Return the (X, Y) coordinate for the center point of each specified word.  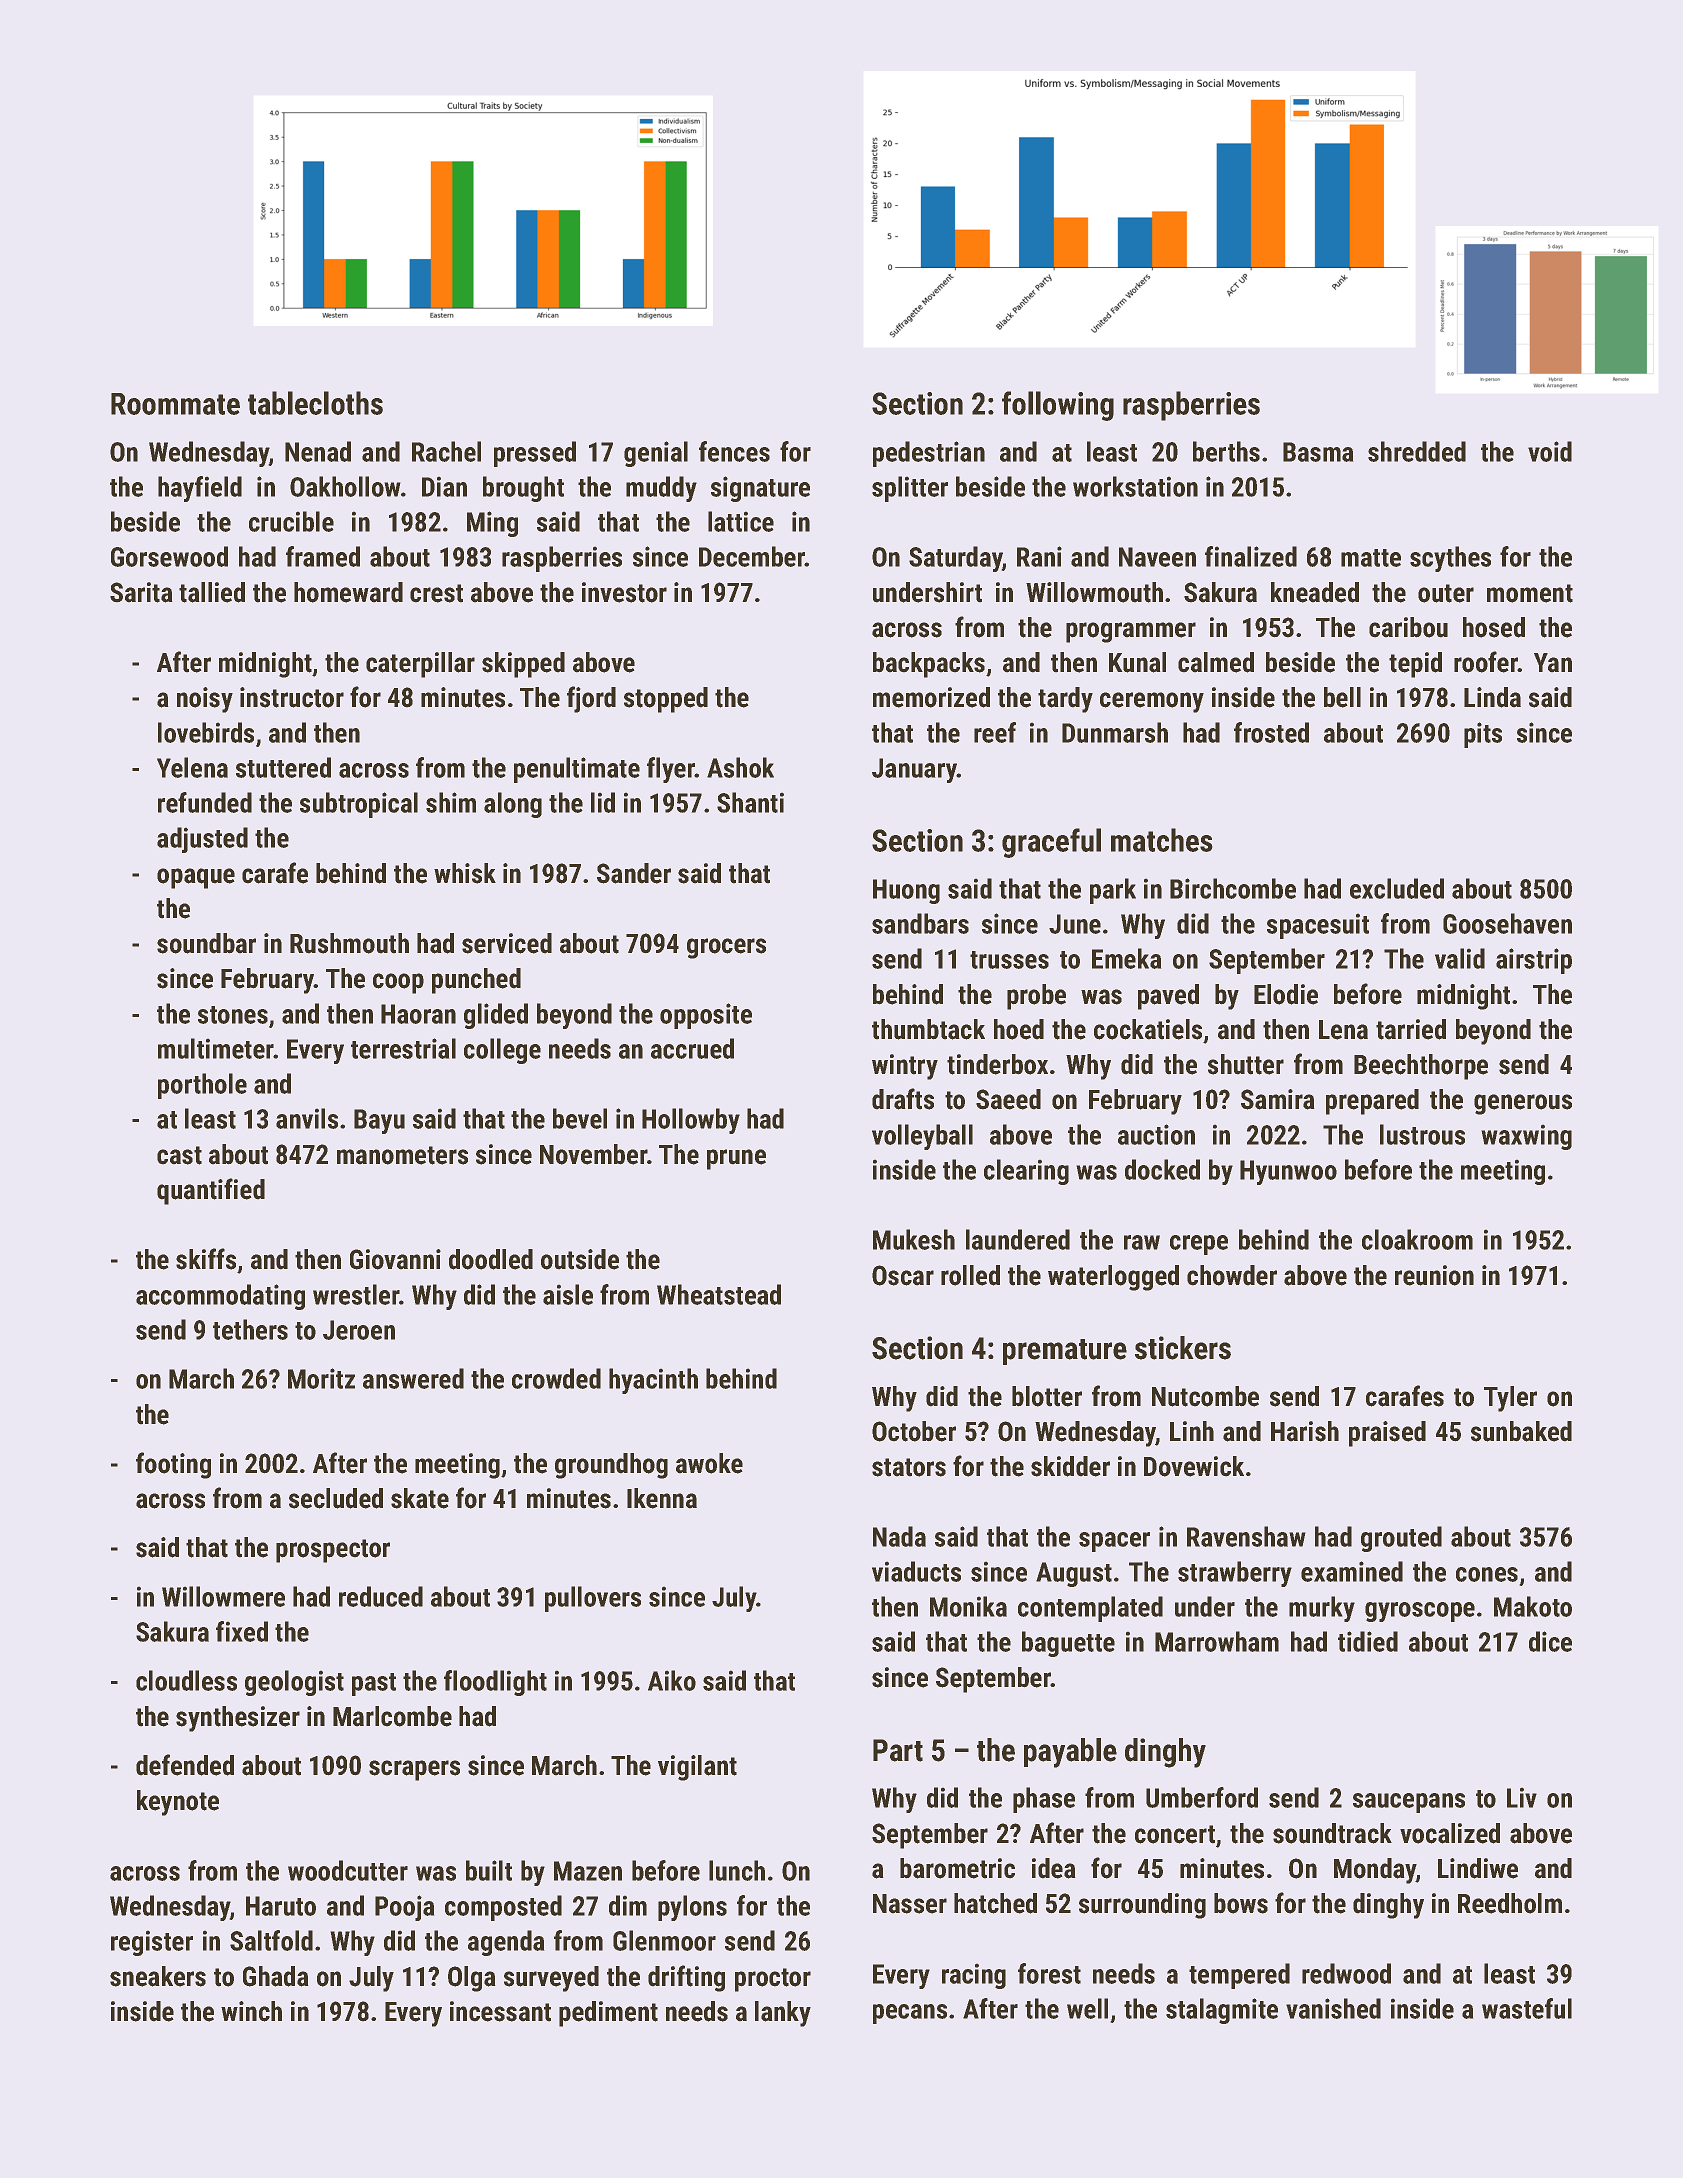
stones (233, 1015)
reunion (1434, 1275)
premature (1065, 1352)
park (1113, 891)
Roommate (175, 404)
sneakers (158, 1976)
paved (1168, 997)
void (1550, 451)
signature (760, 489)
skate (420, 1498)
